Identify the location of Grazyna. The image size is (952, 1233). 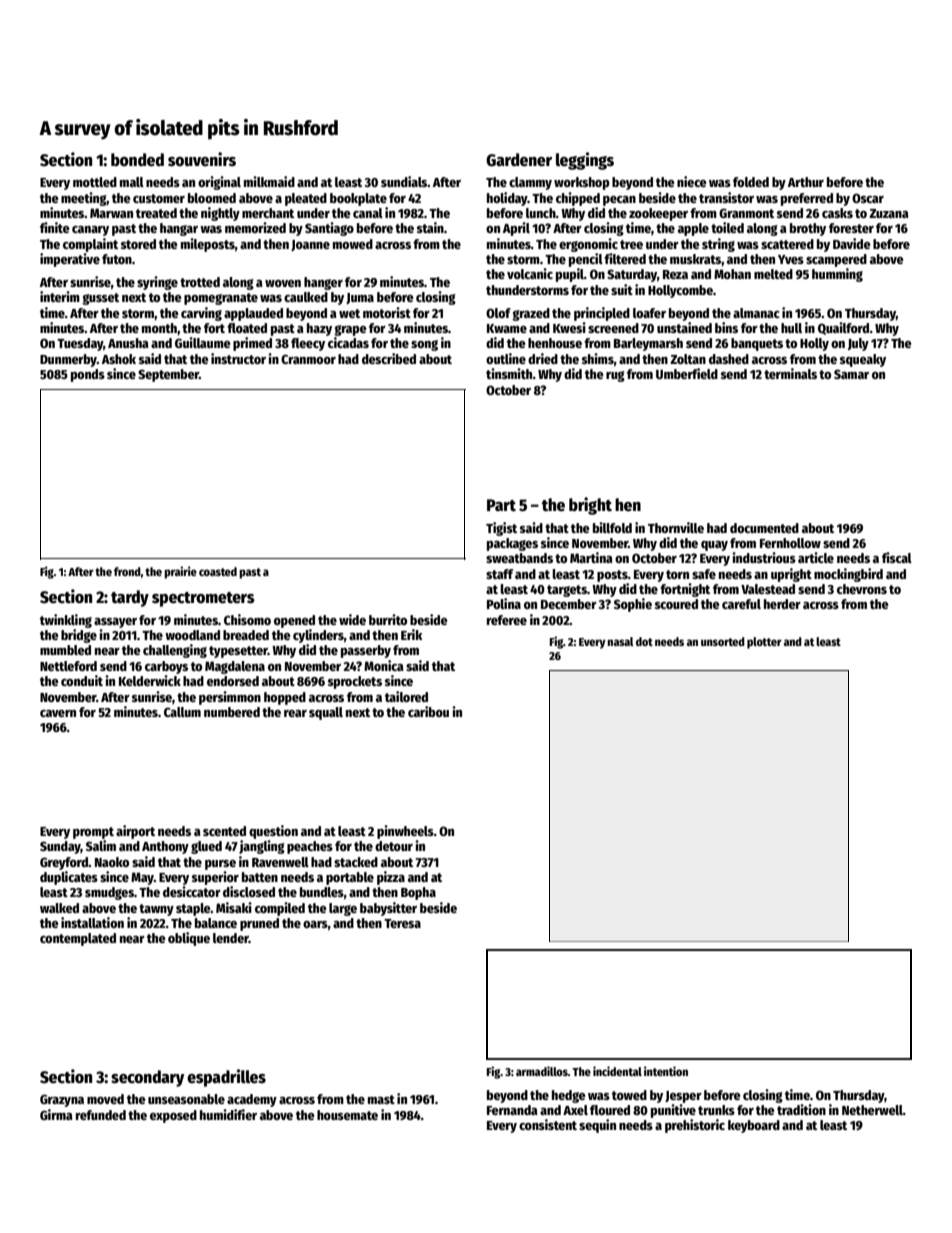
(62, 1100).
